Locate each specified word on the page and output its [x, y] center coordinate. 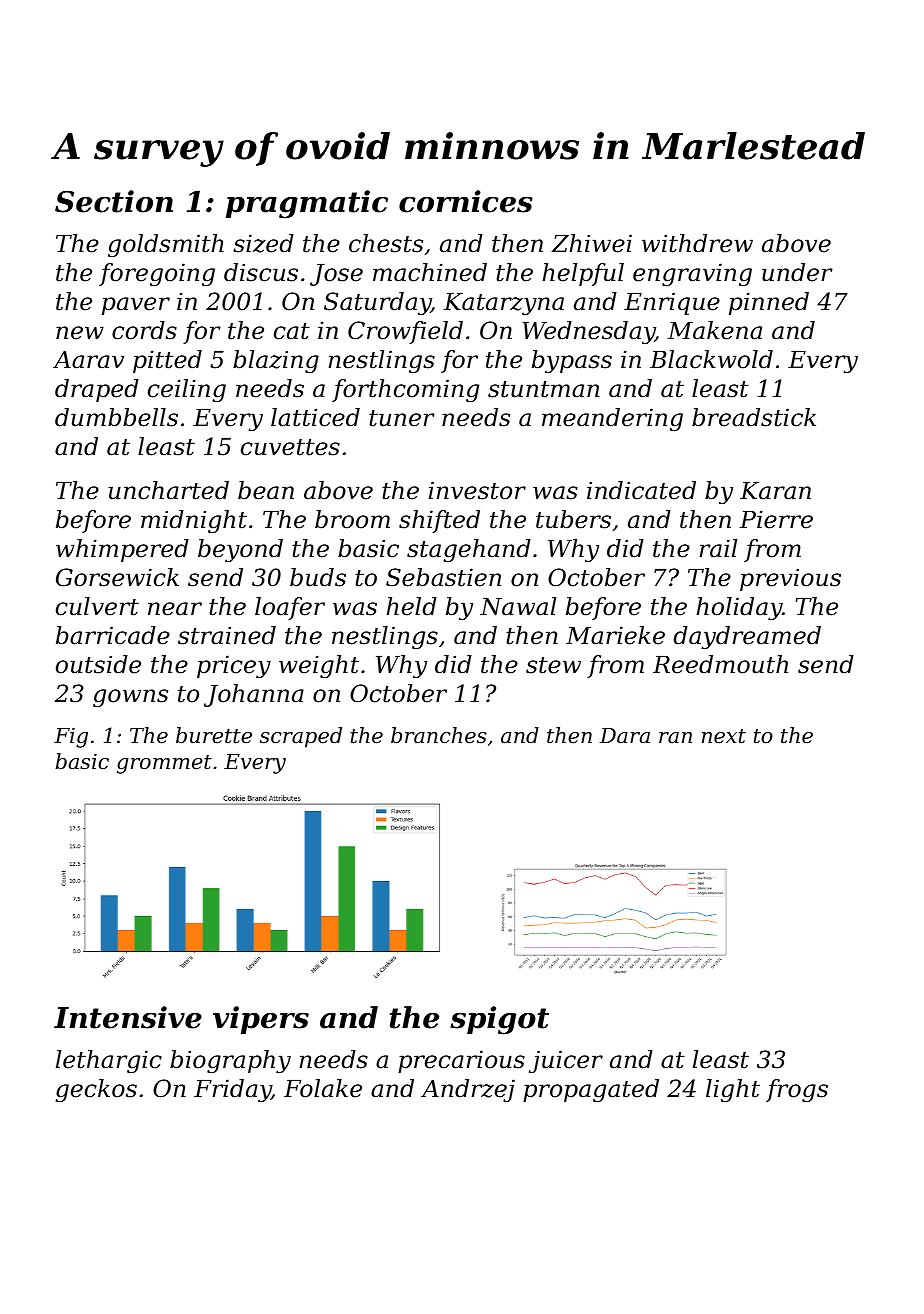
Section [114, 201]
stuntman [543, 389]
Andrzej [468, 1090]
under [797, 272]
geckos [96, 1090]
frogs [797, 1090]
